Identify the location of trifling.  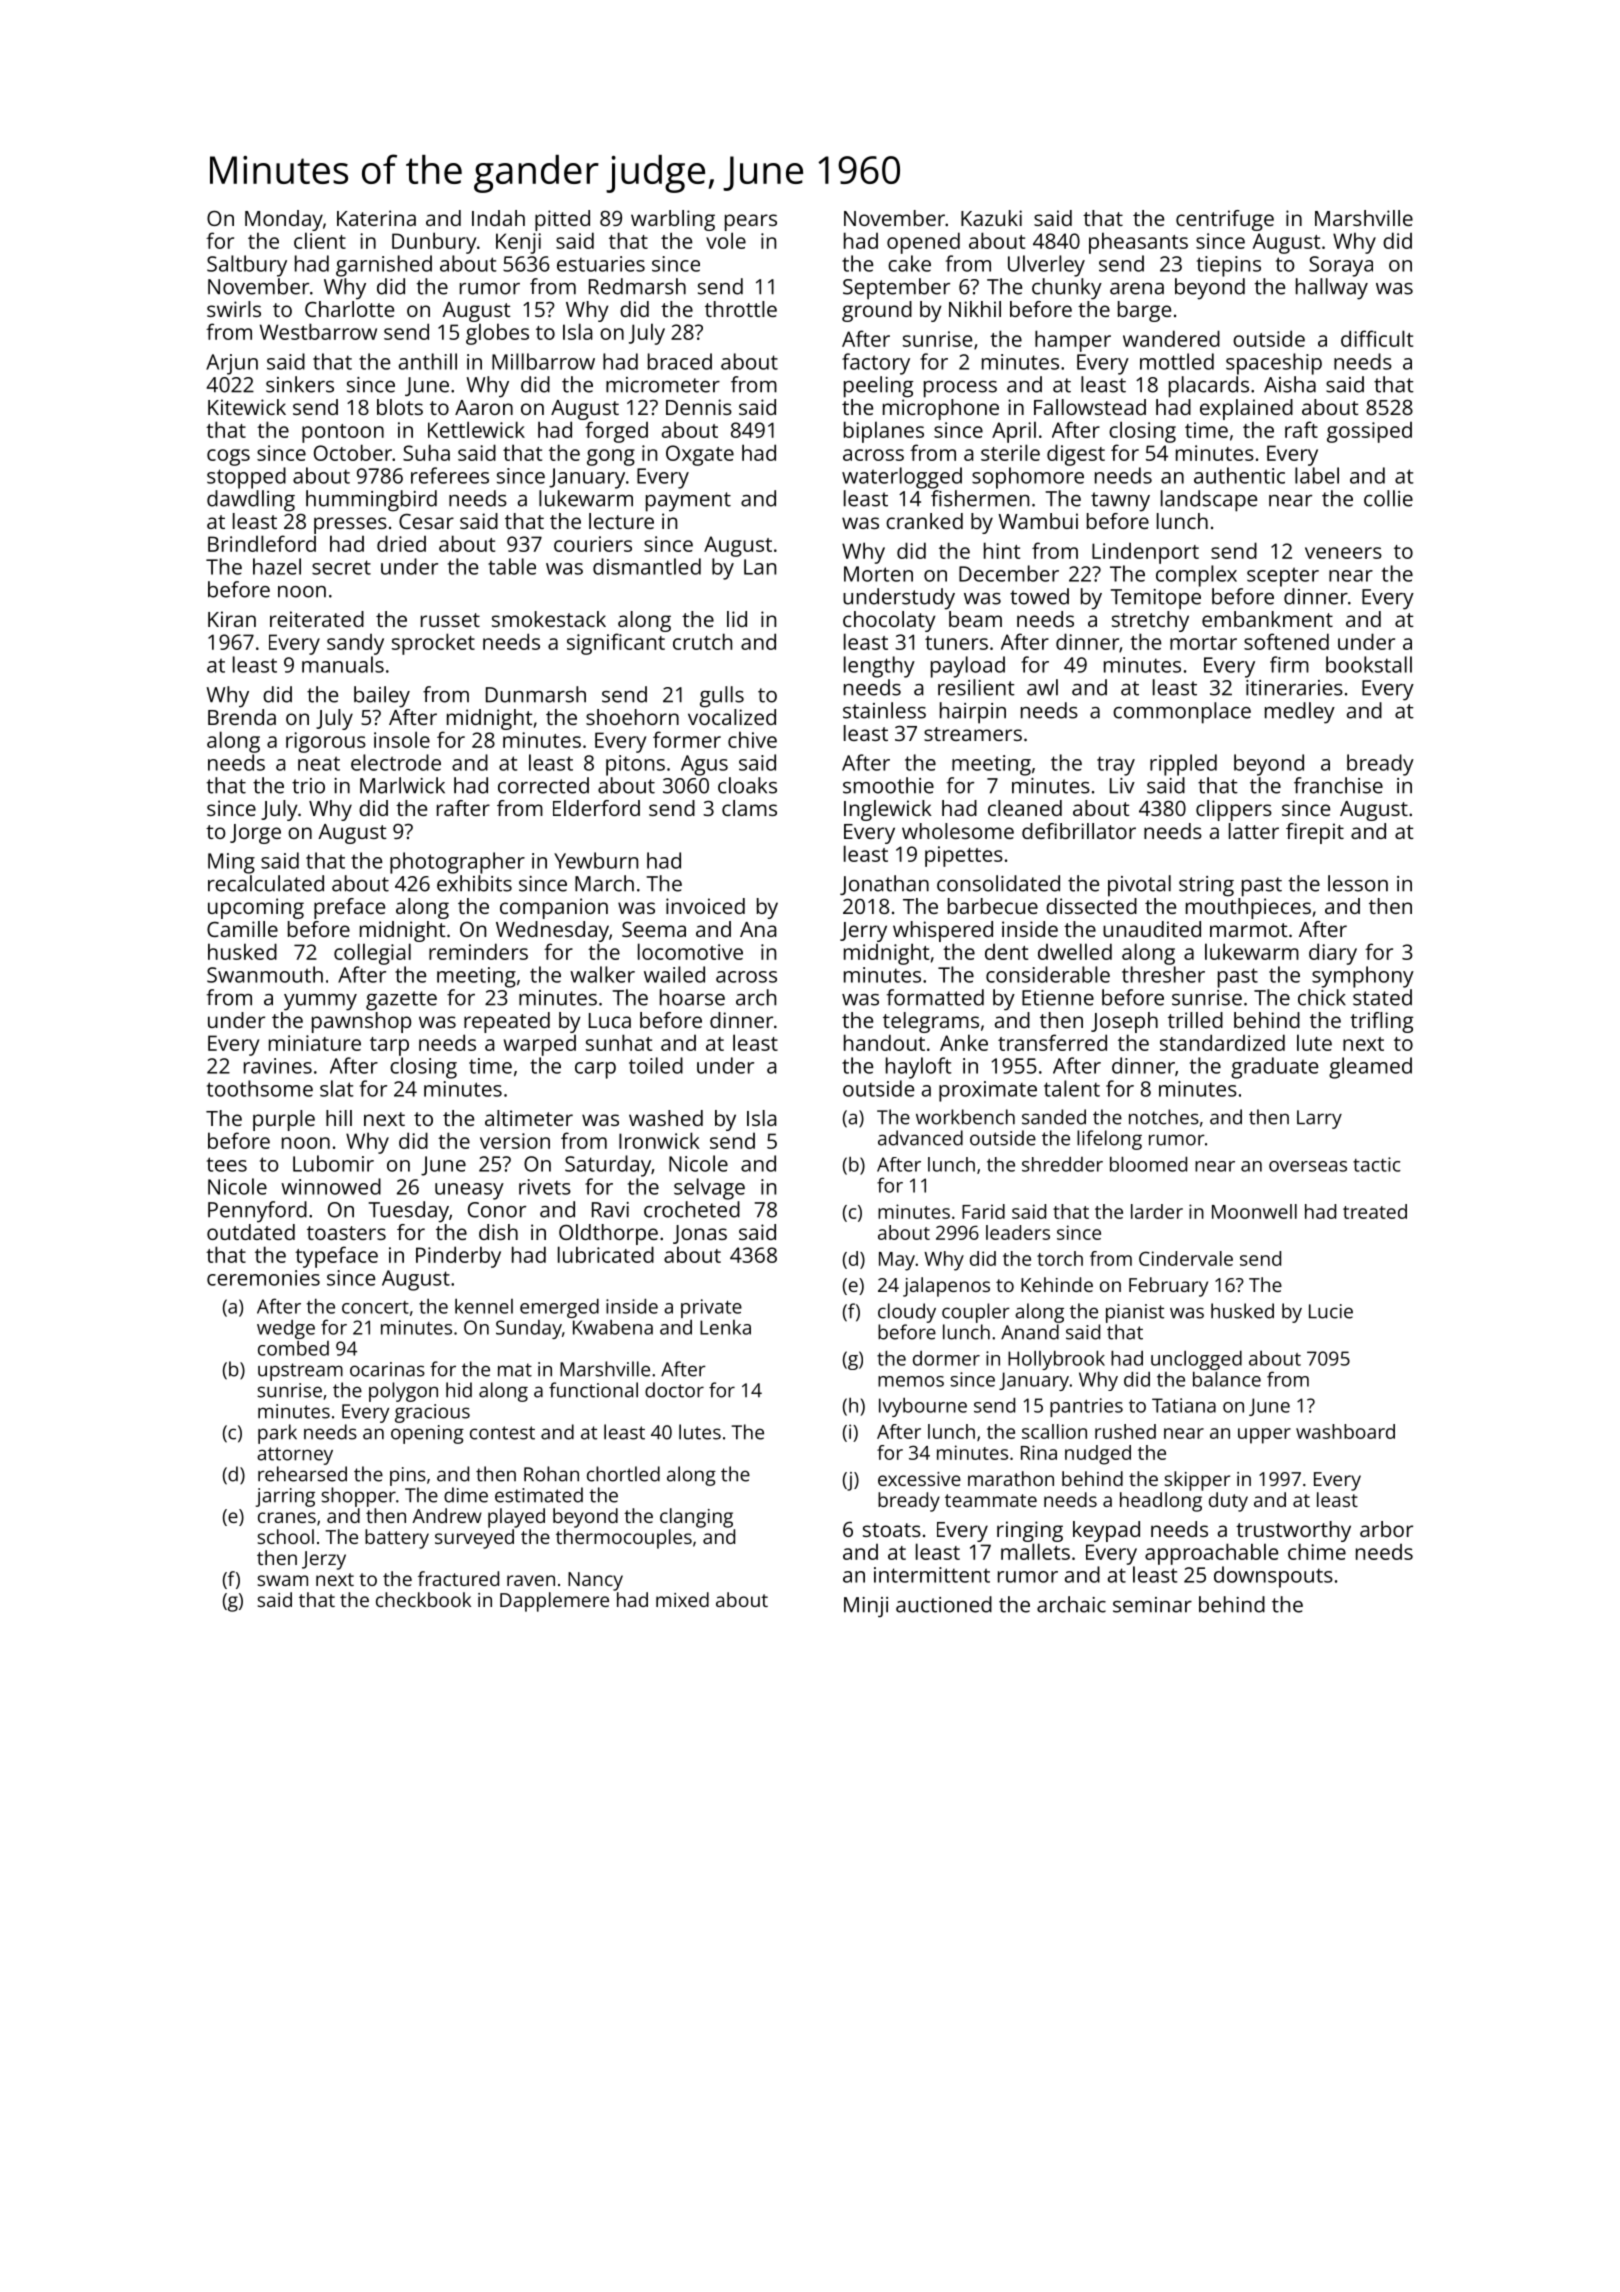
(1381, 1022).
